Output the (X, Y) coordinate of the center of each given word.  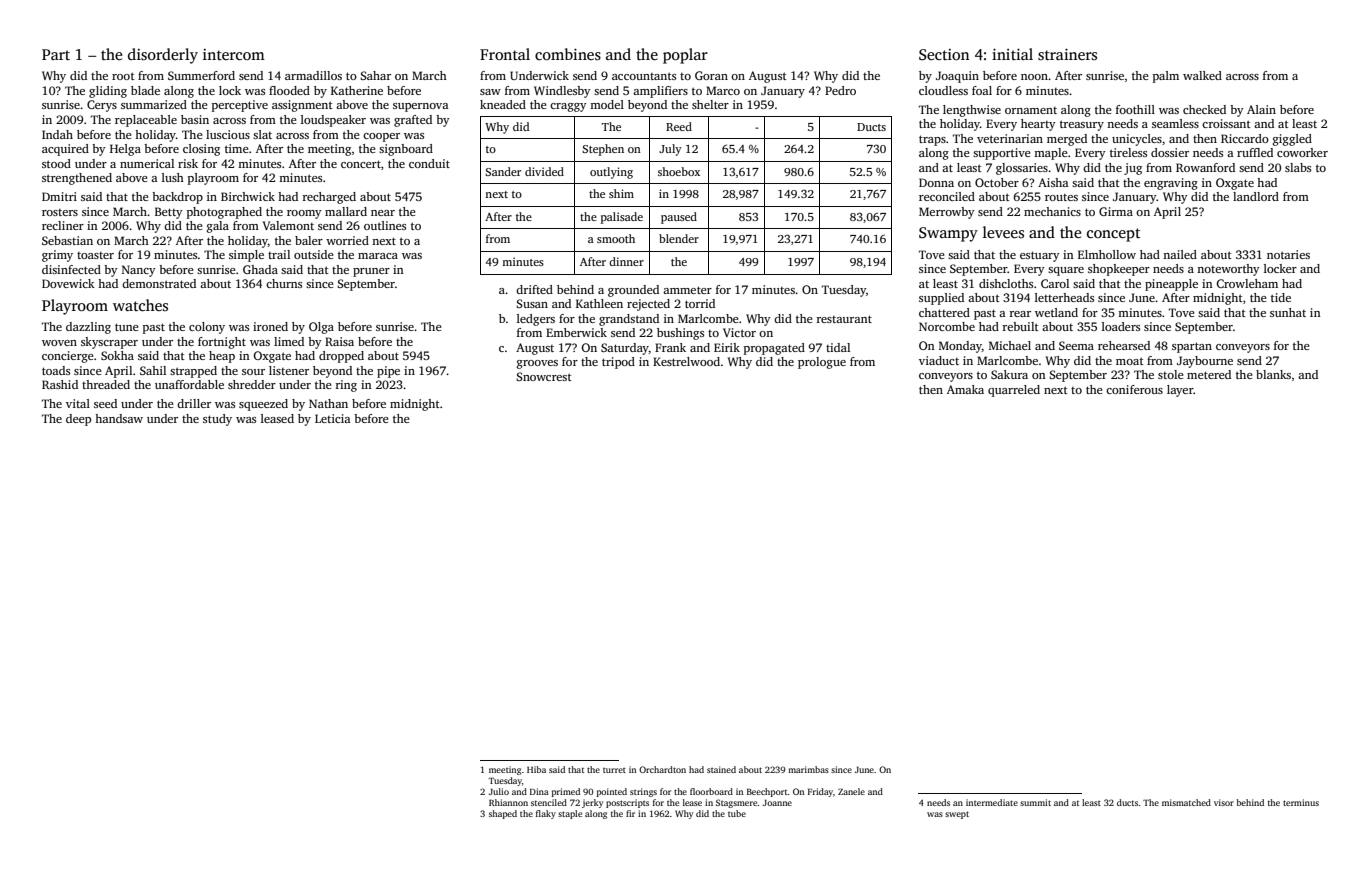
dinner (626, 261)
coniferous (1134, 389)
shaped (503, 814)
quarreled (1014, 391)
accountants (644, 76)
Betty (169, 213)
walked (1202, 75)
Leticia (333, 418)
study (217, 420)
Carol (1055, 283)
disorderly (163, 56)
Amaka (965, 389)
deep (78, 420)
